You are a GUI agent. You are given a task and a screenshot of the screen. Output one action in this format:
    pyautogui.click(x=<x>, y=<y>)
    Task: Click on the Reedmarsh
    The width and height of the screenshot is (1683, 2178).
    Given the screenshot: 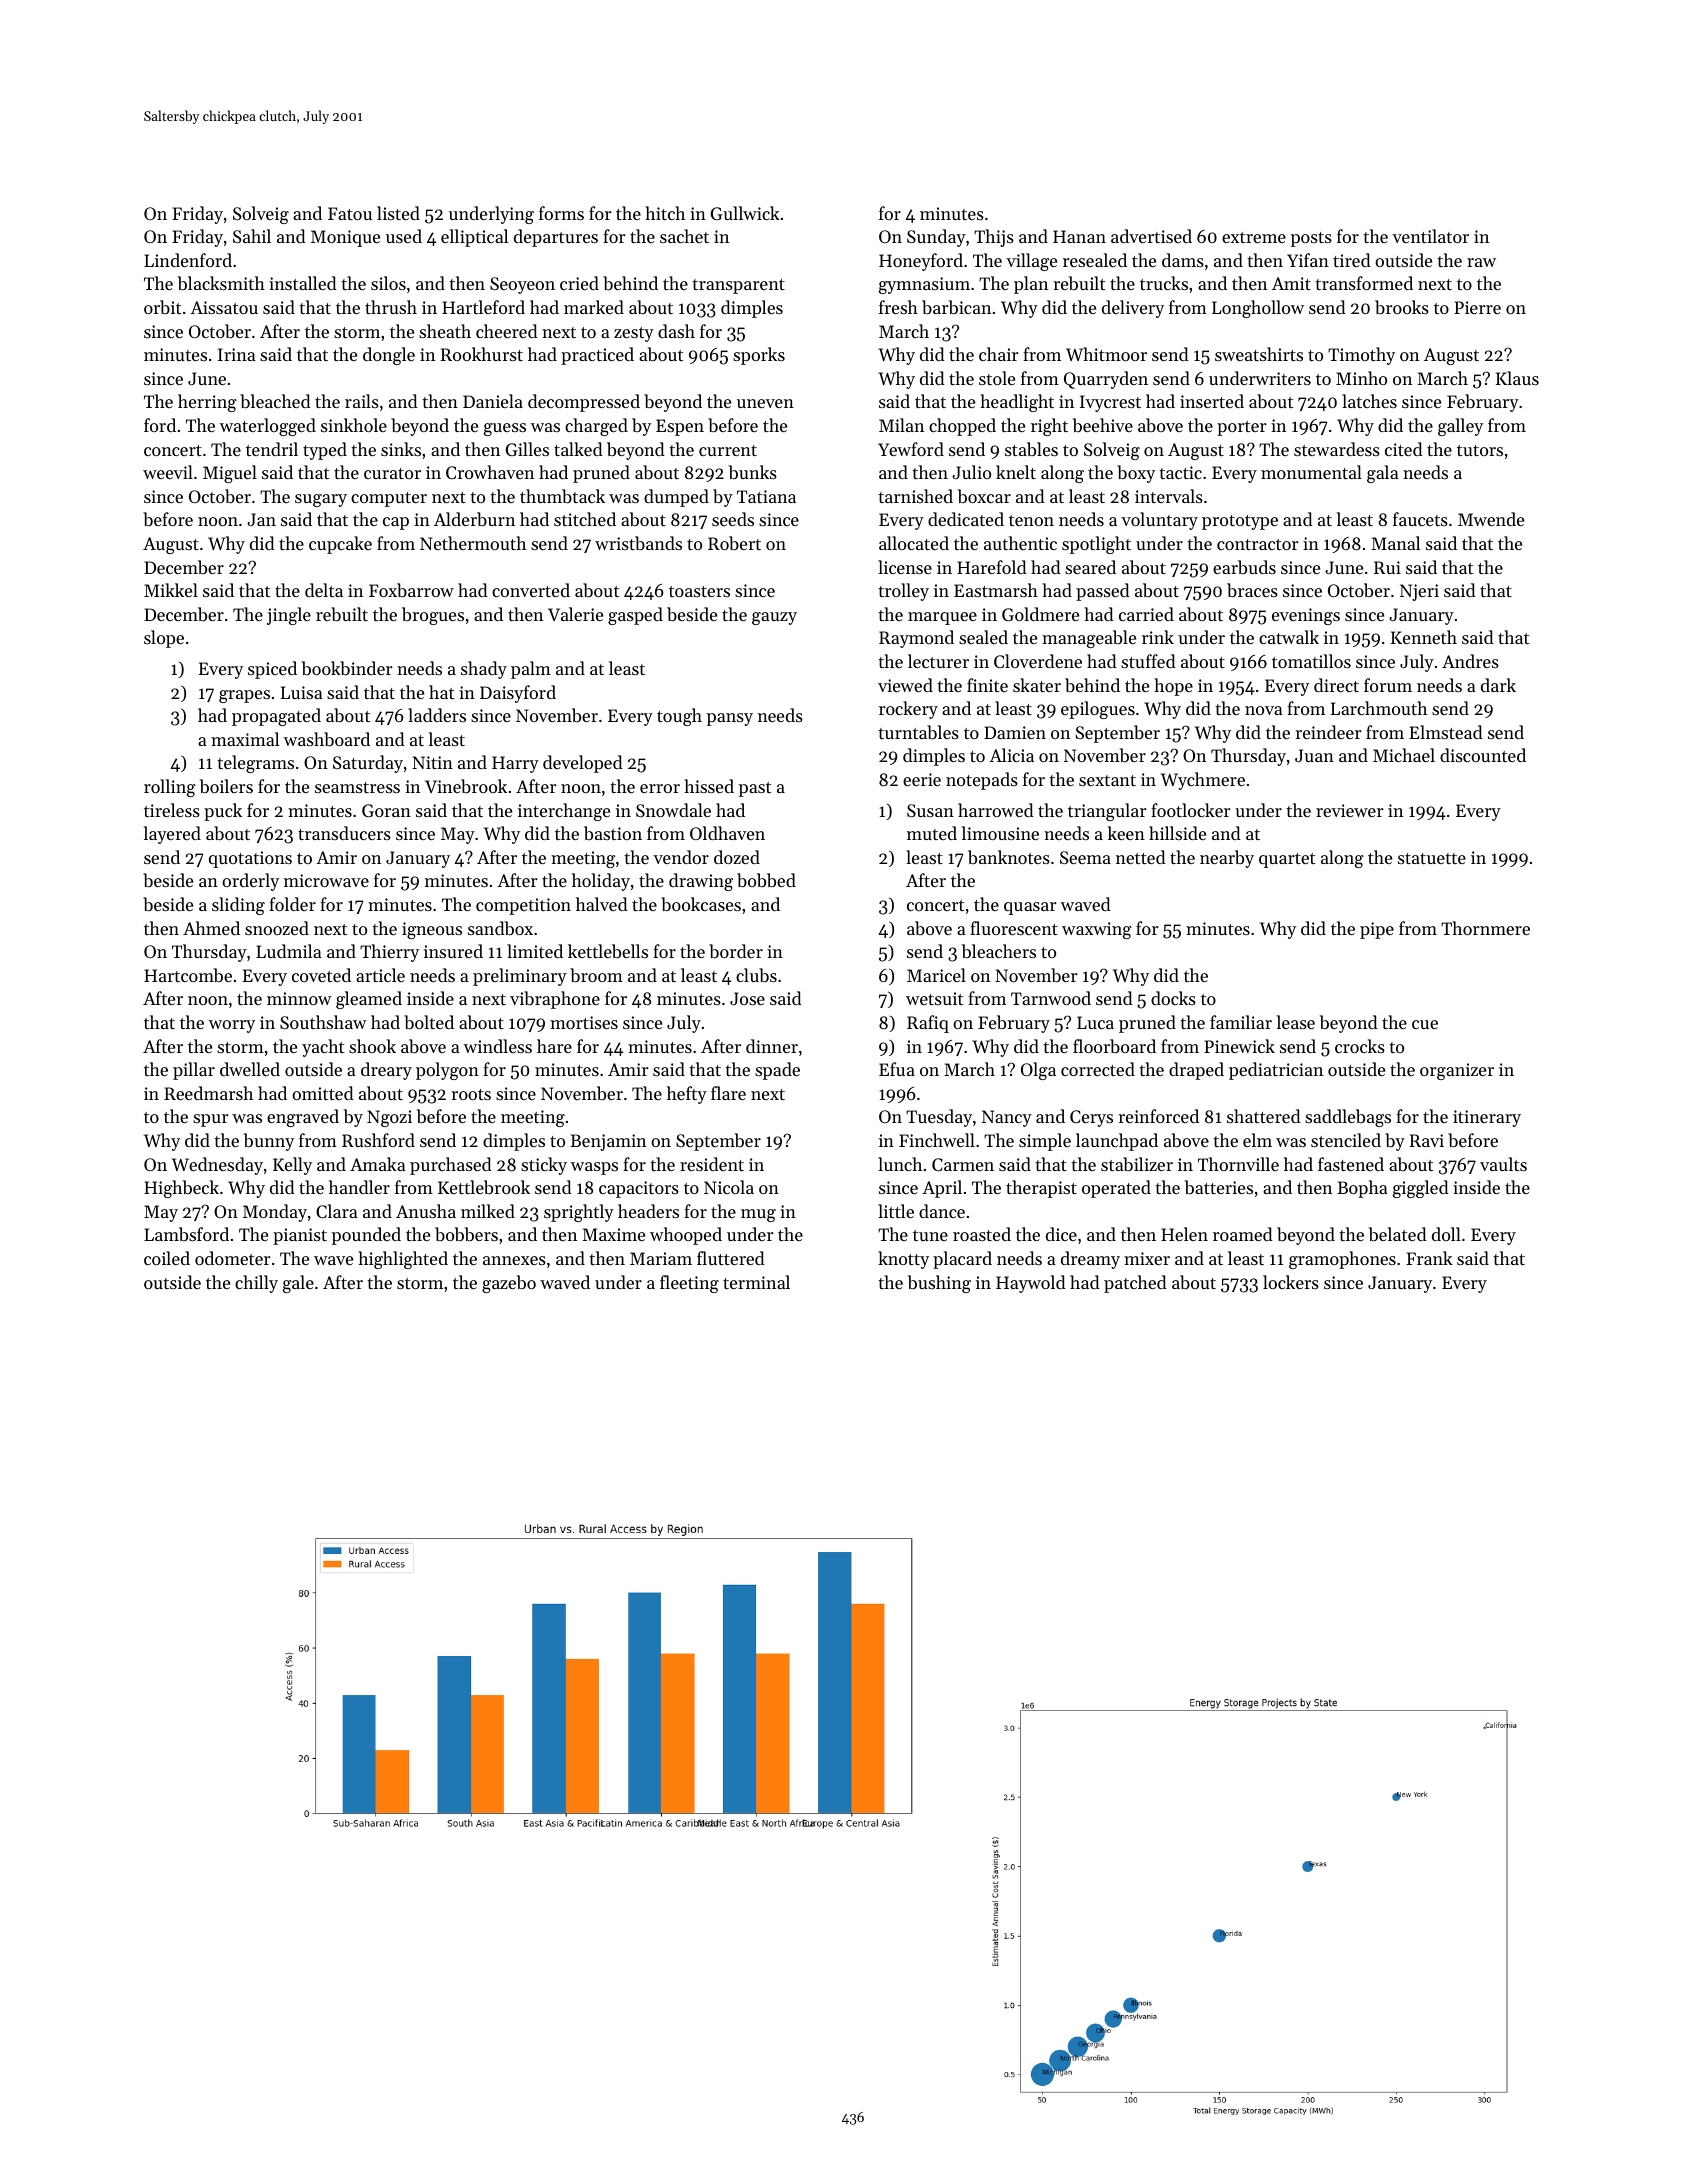 What is the action you would take?
    pyautogui.click(x=208, y=1093)
